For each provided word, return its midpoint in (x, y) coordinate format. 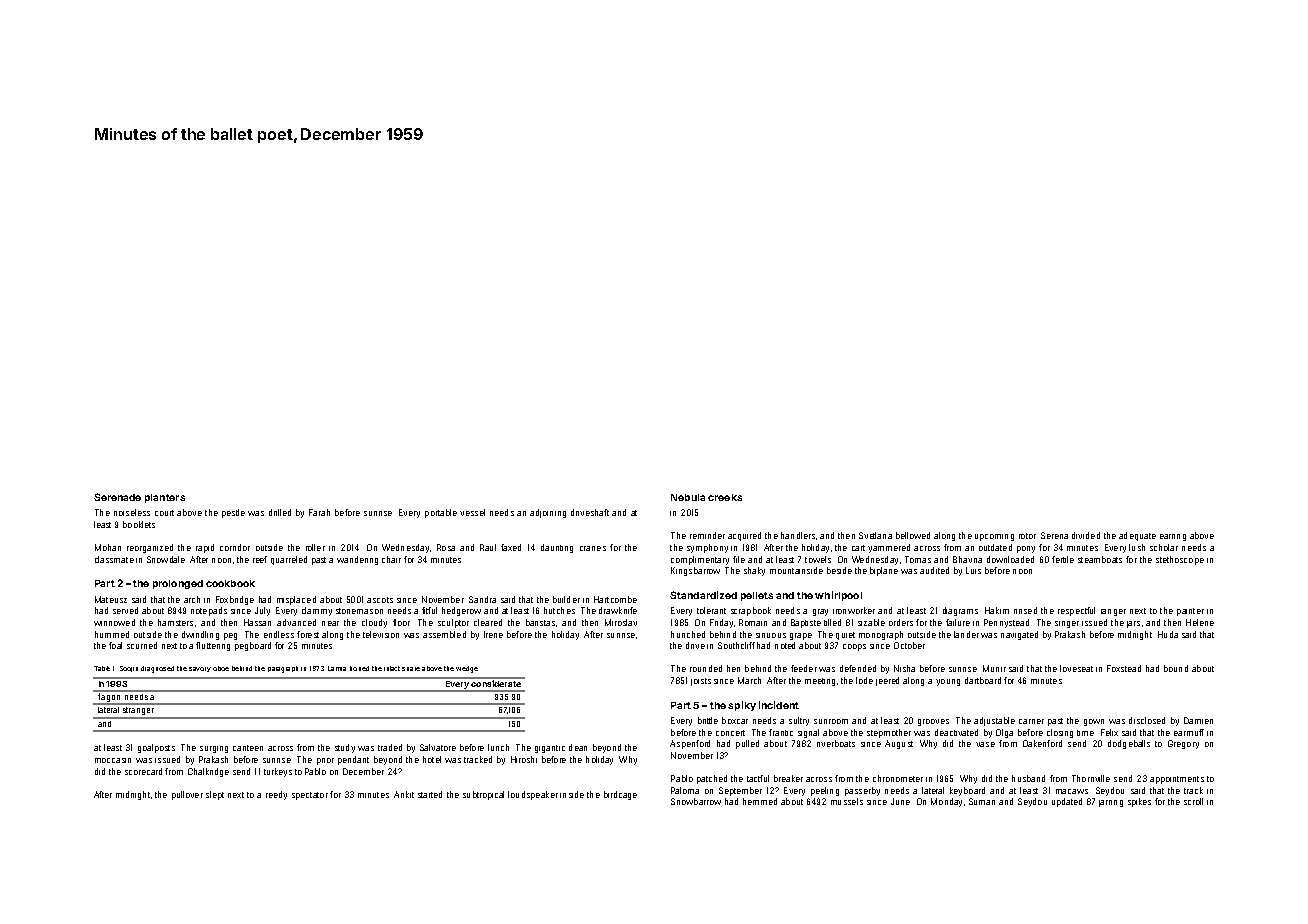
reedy (276, 795)
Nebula (688, 497)
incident (779, 705)
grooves (933, 722)
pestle (233, 513)
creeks (725, 497)
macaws (1072, 791)
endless (279, 634)
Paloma (685, 790)
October (909, 645)
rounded (706, 668)
